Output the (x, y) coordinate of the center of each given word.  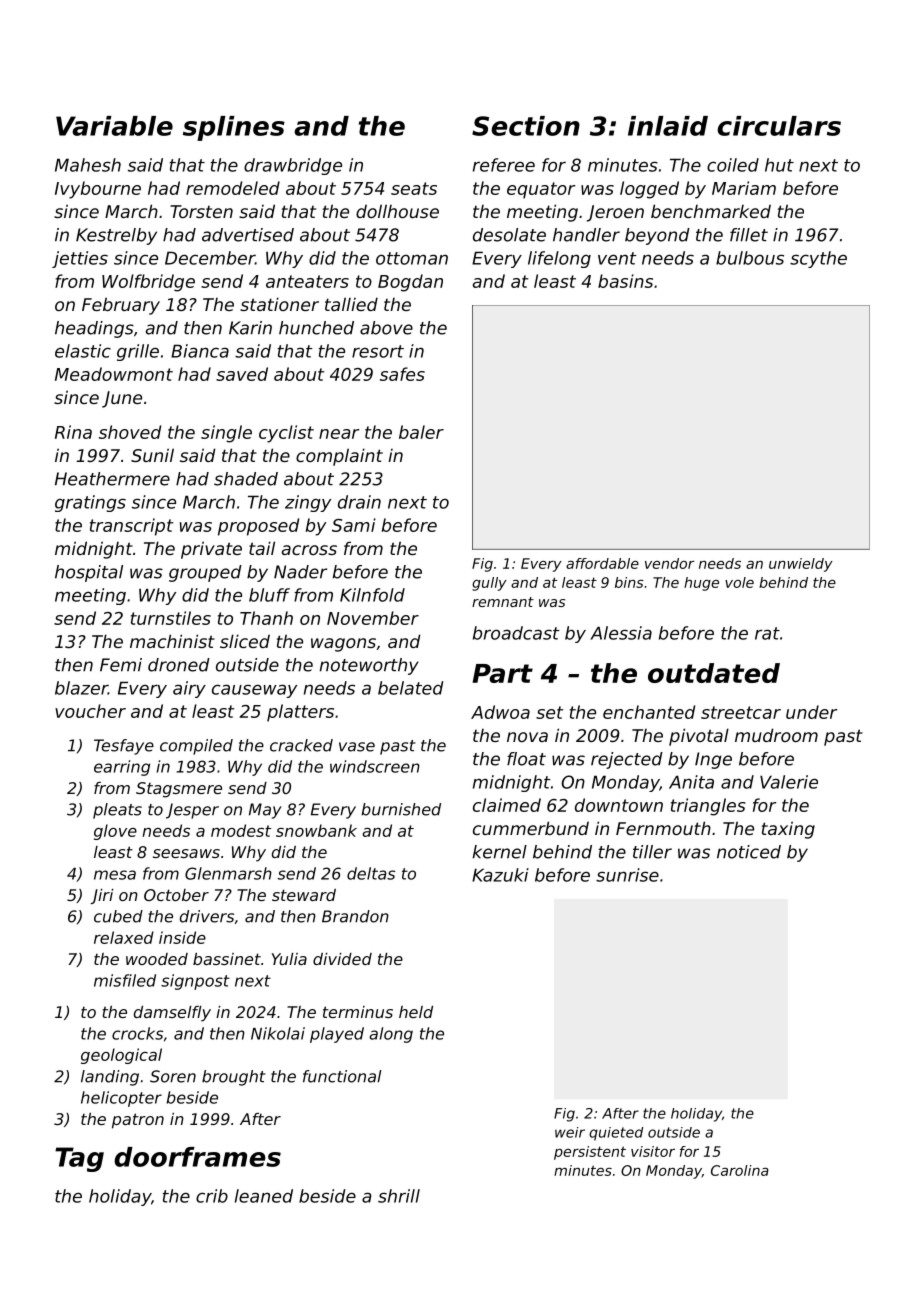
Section (526, 126)
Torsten (201, 211)
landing (110, 1078)
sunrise (627, 875)
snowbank (316, 830)
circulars (779, 126)
